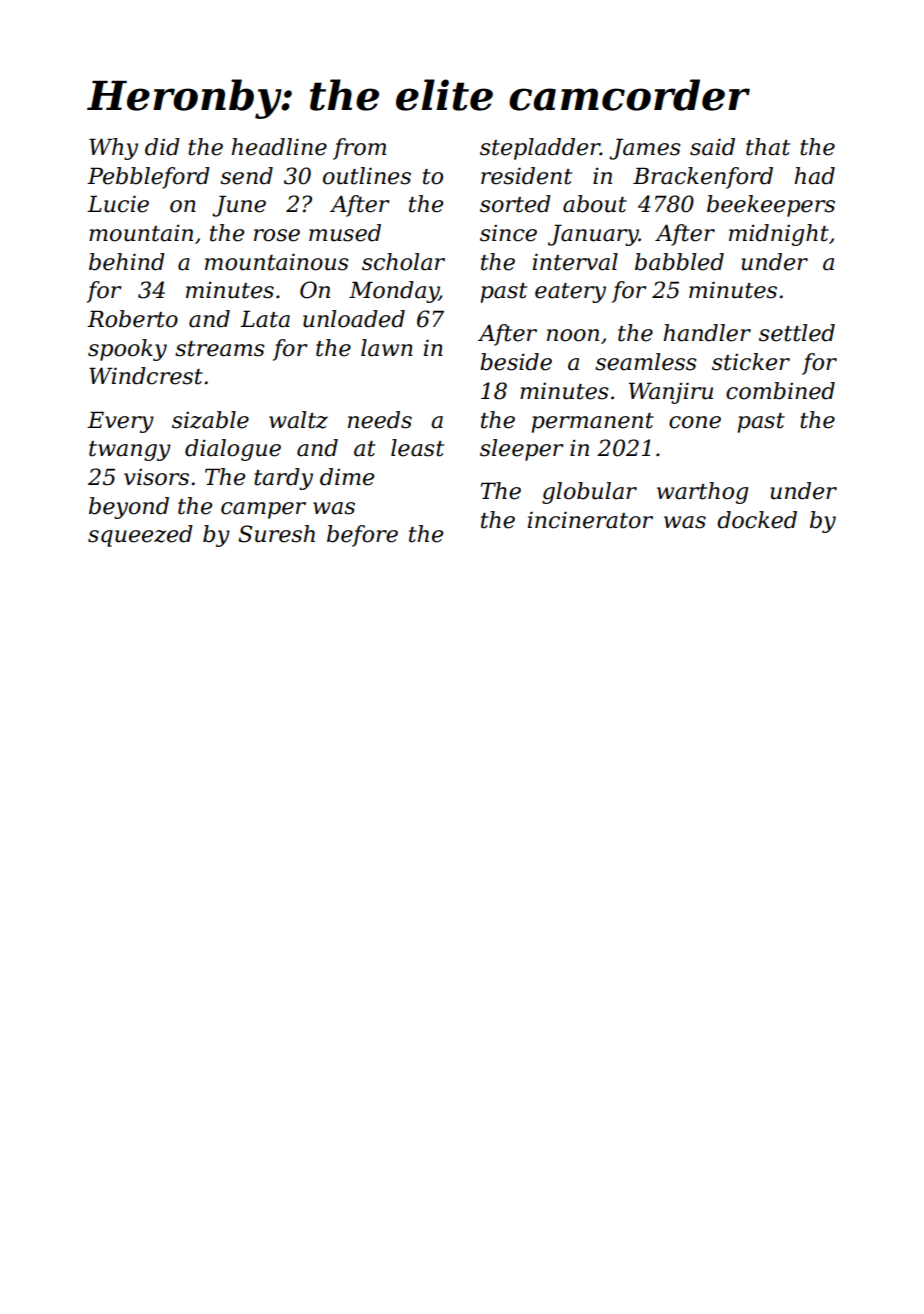 This document has height=1314, width=924. What do you see at coordinates (540, 149) in the document?
I see `stepladder` at bounding box center [540, 149].
